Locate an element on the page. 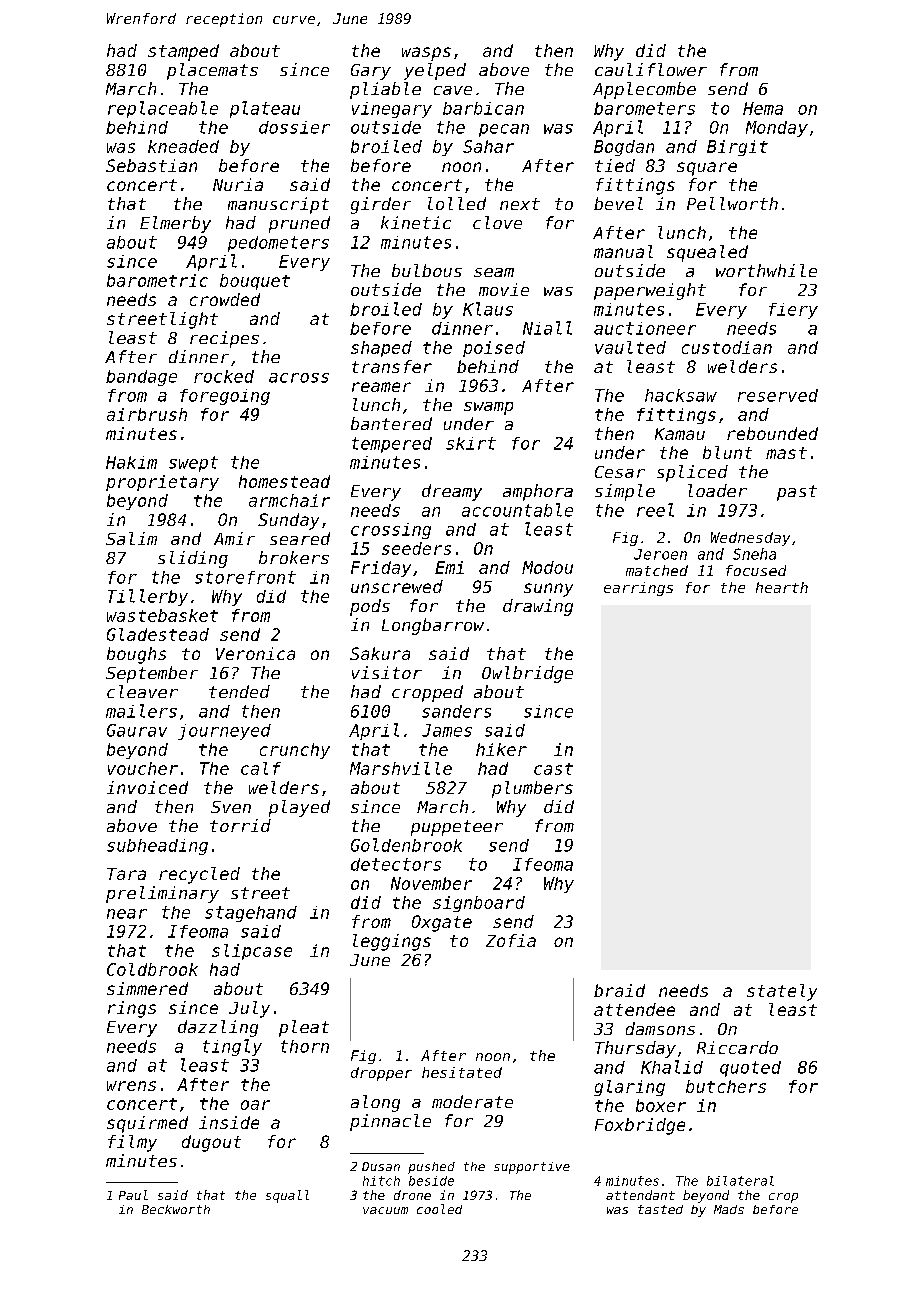 The width and height of the page is (924, 1308). rocked is located at coordinates (224, 376).
